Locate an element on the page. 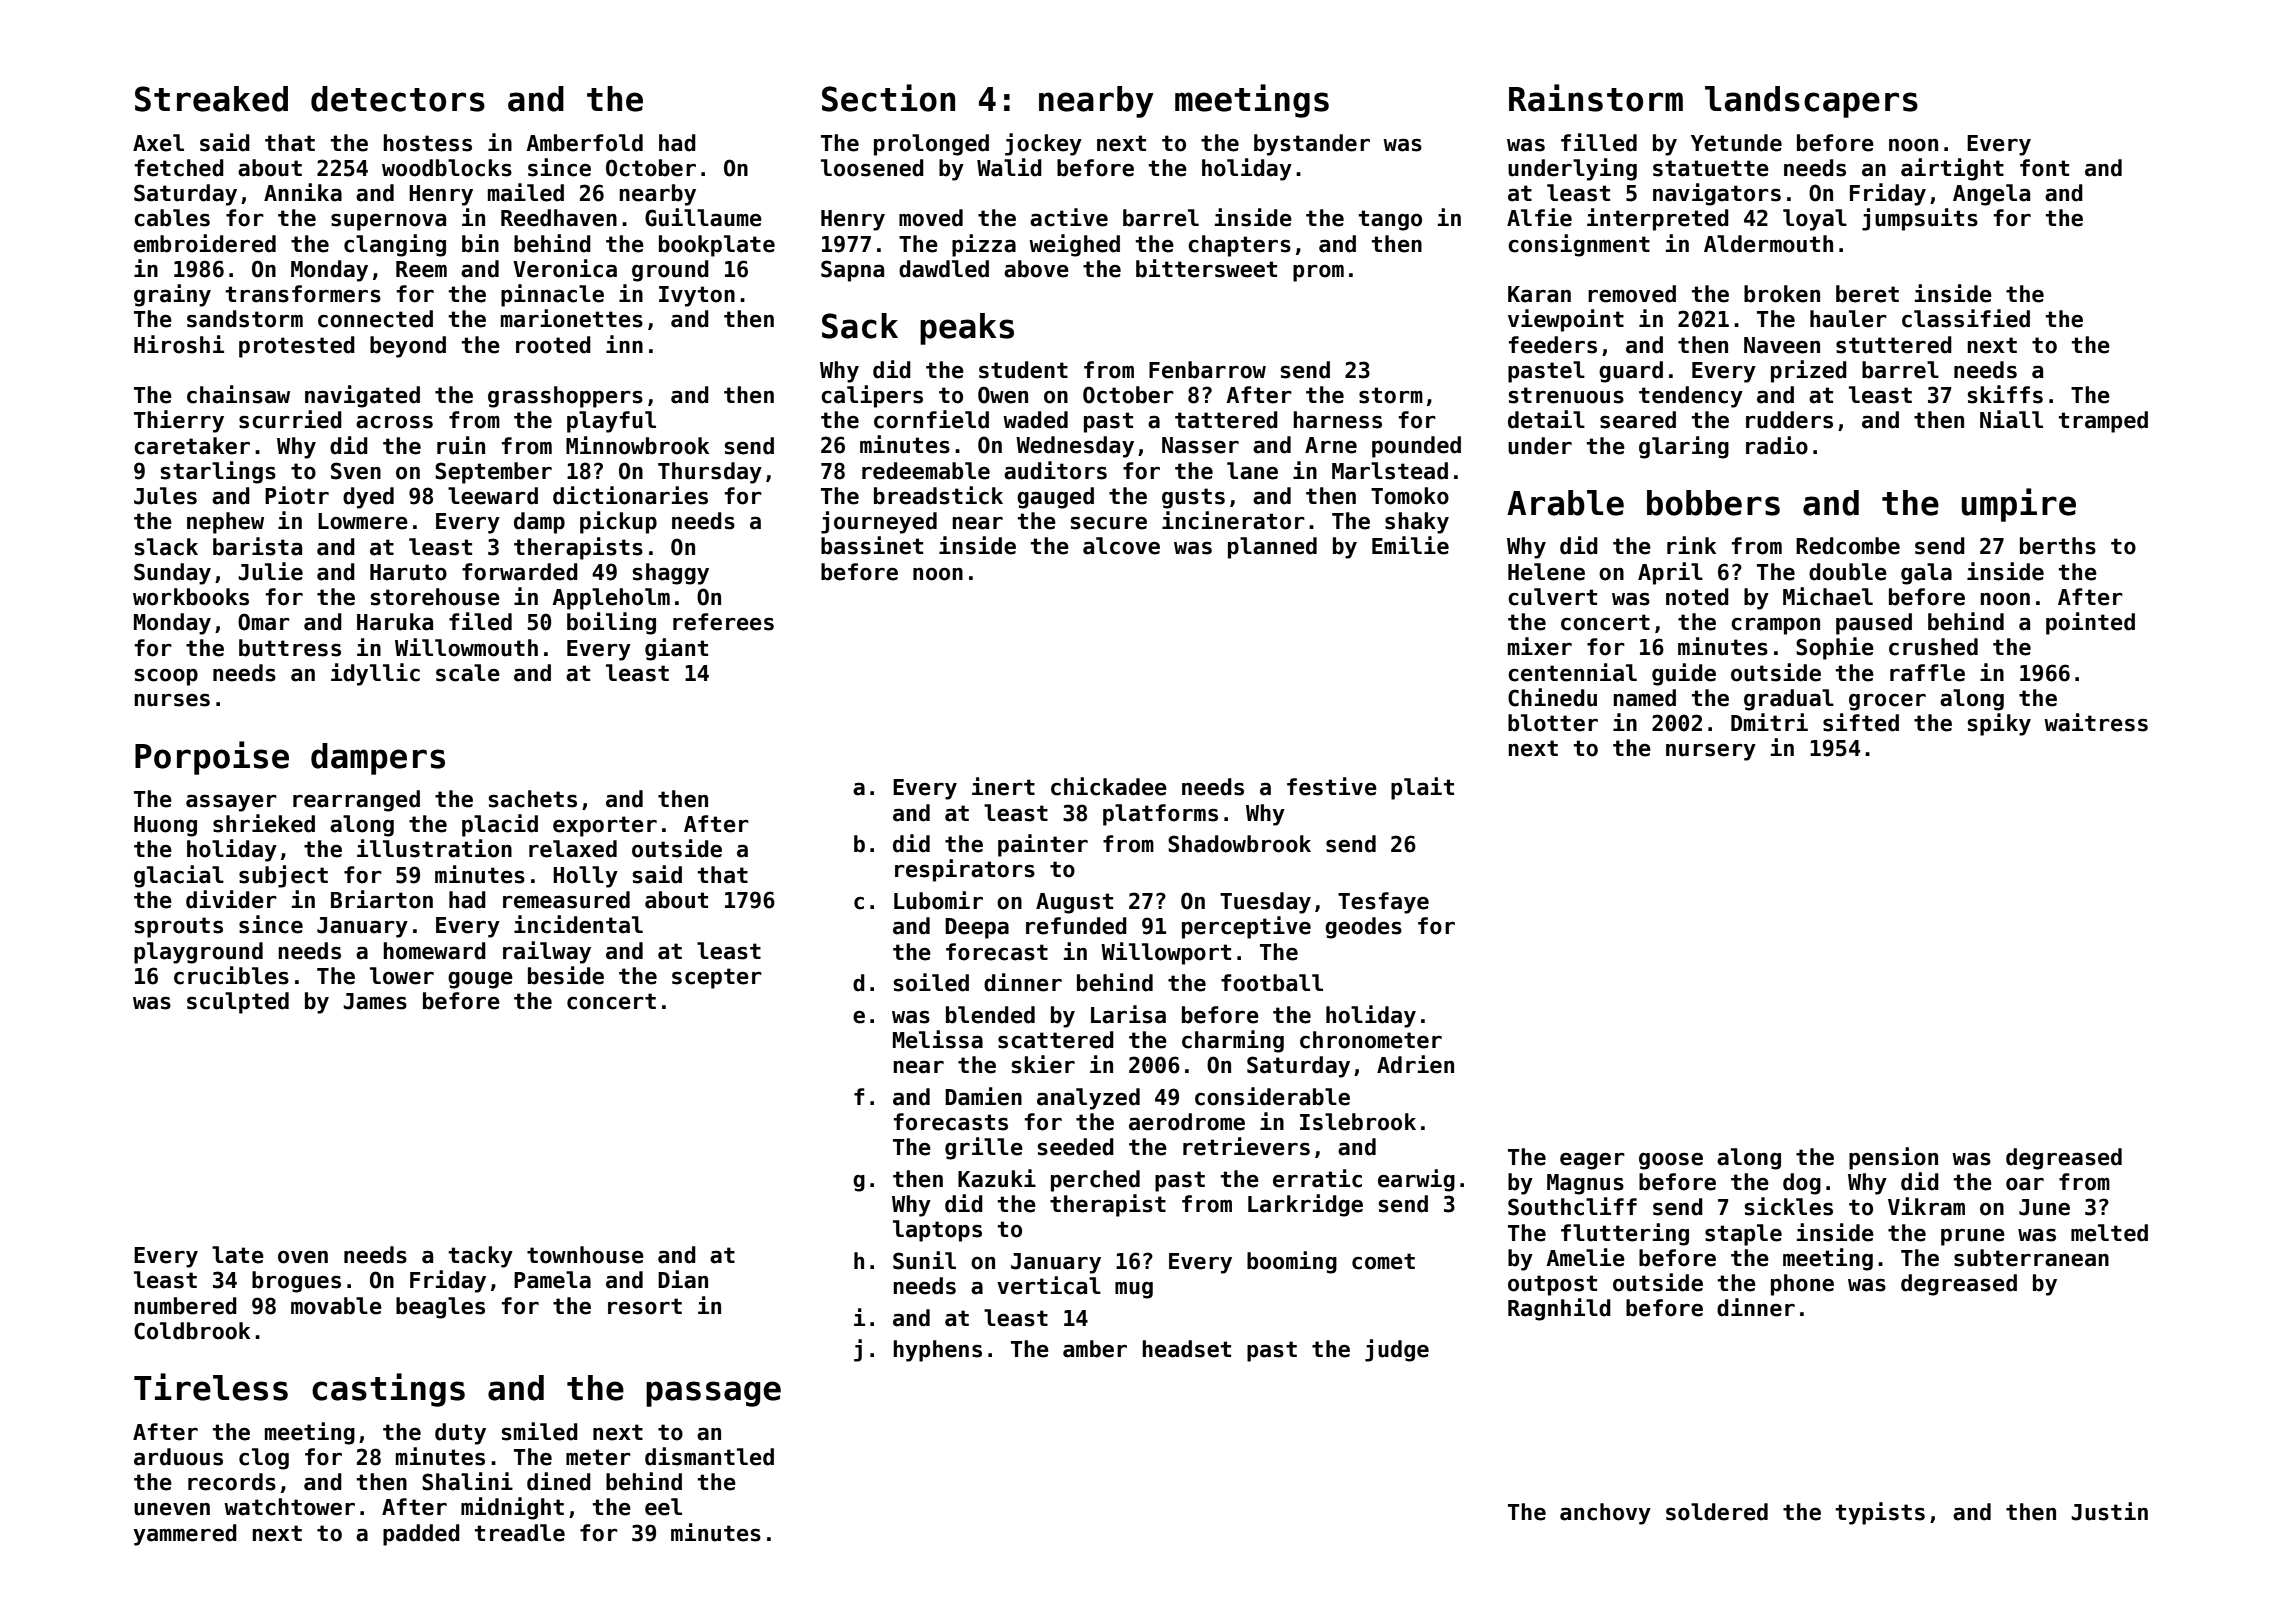 The height and width of the document is (1620, 2292). Shalini is located at coordinates (467, 1481).
